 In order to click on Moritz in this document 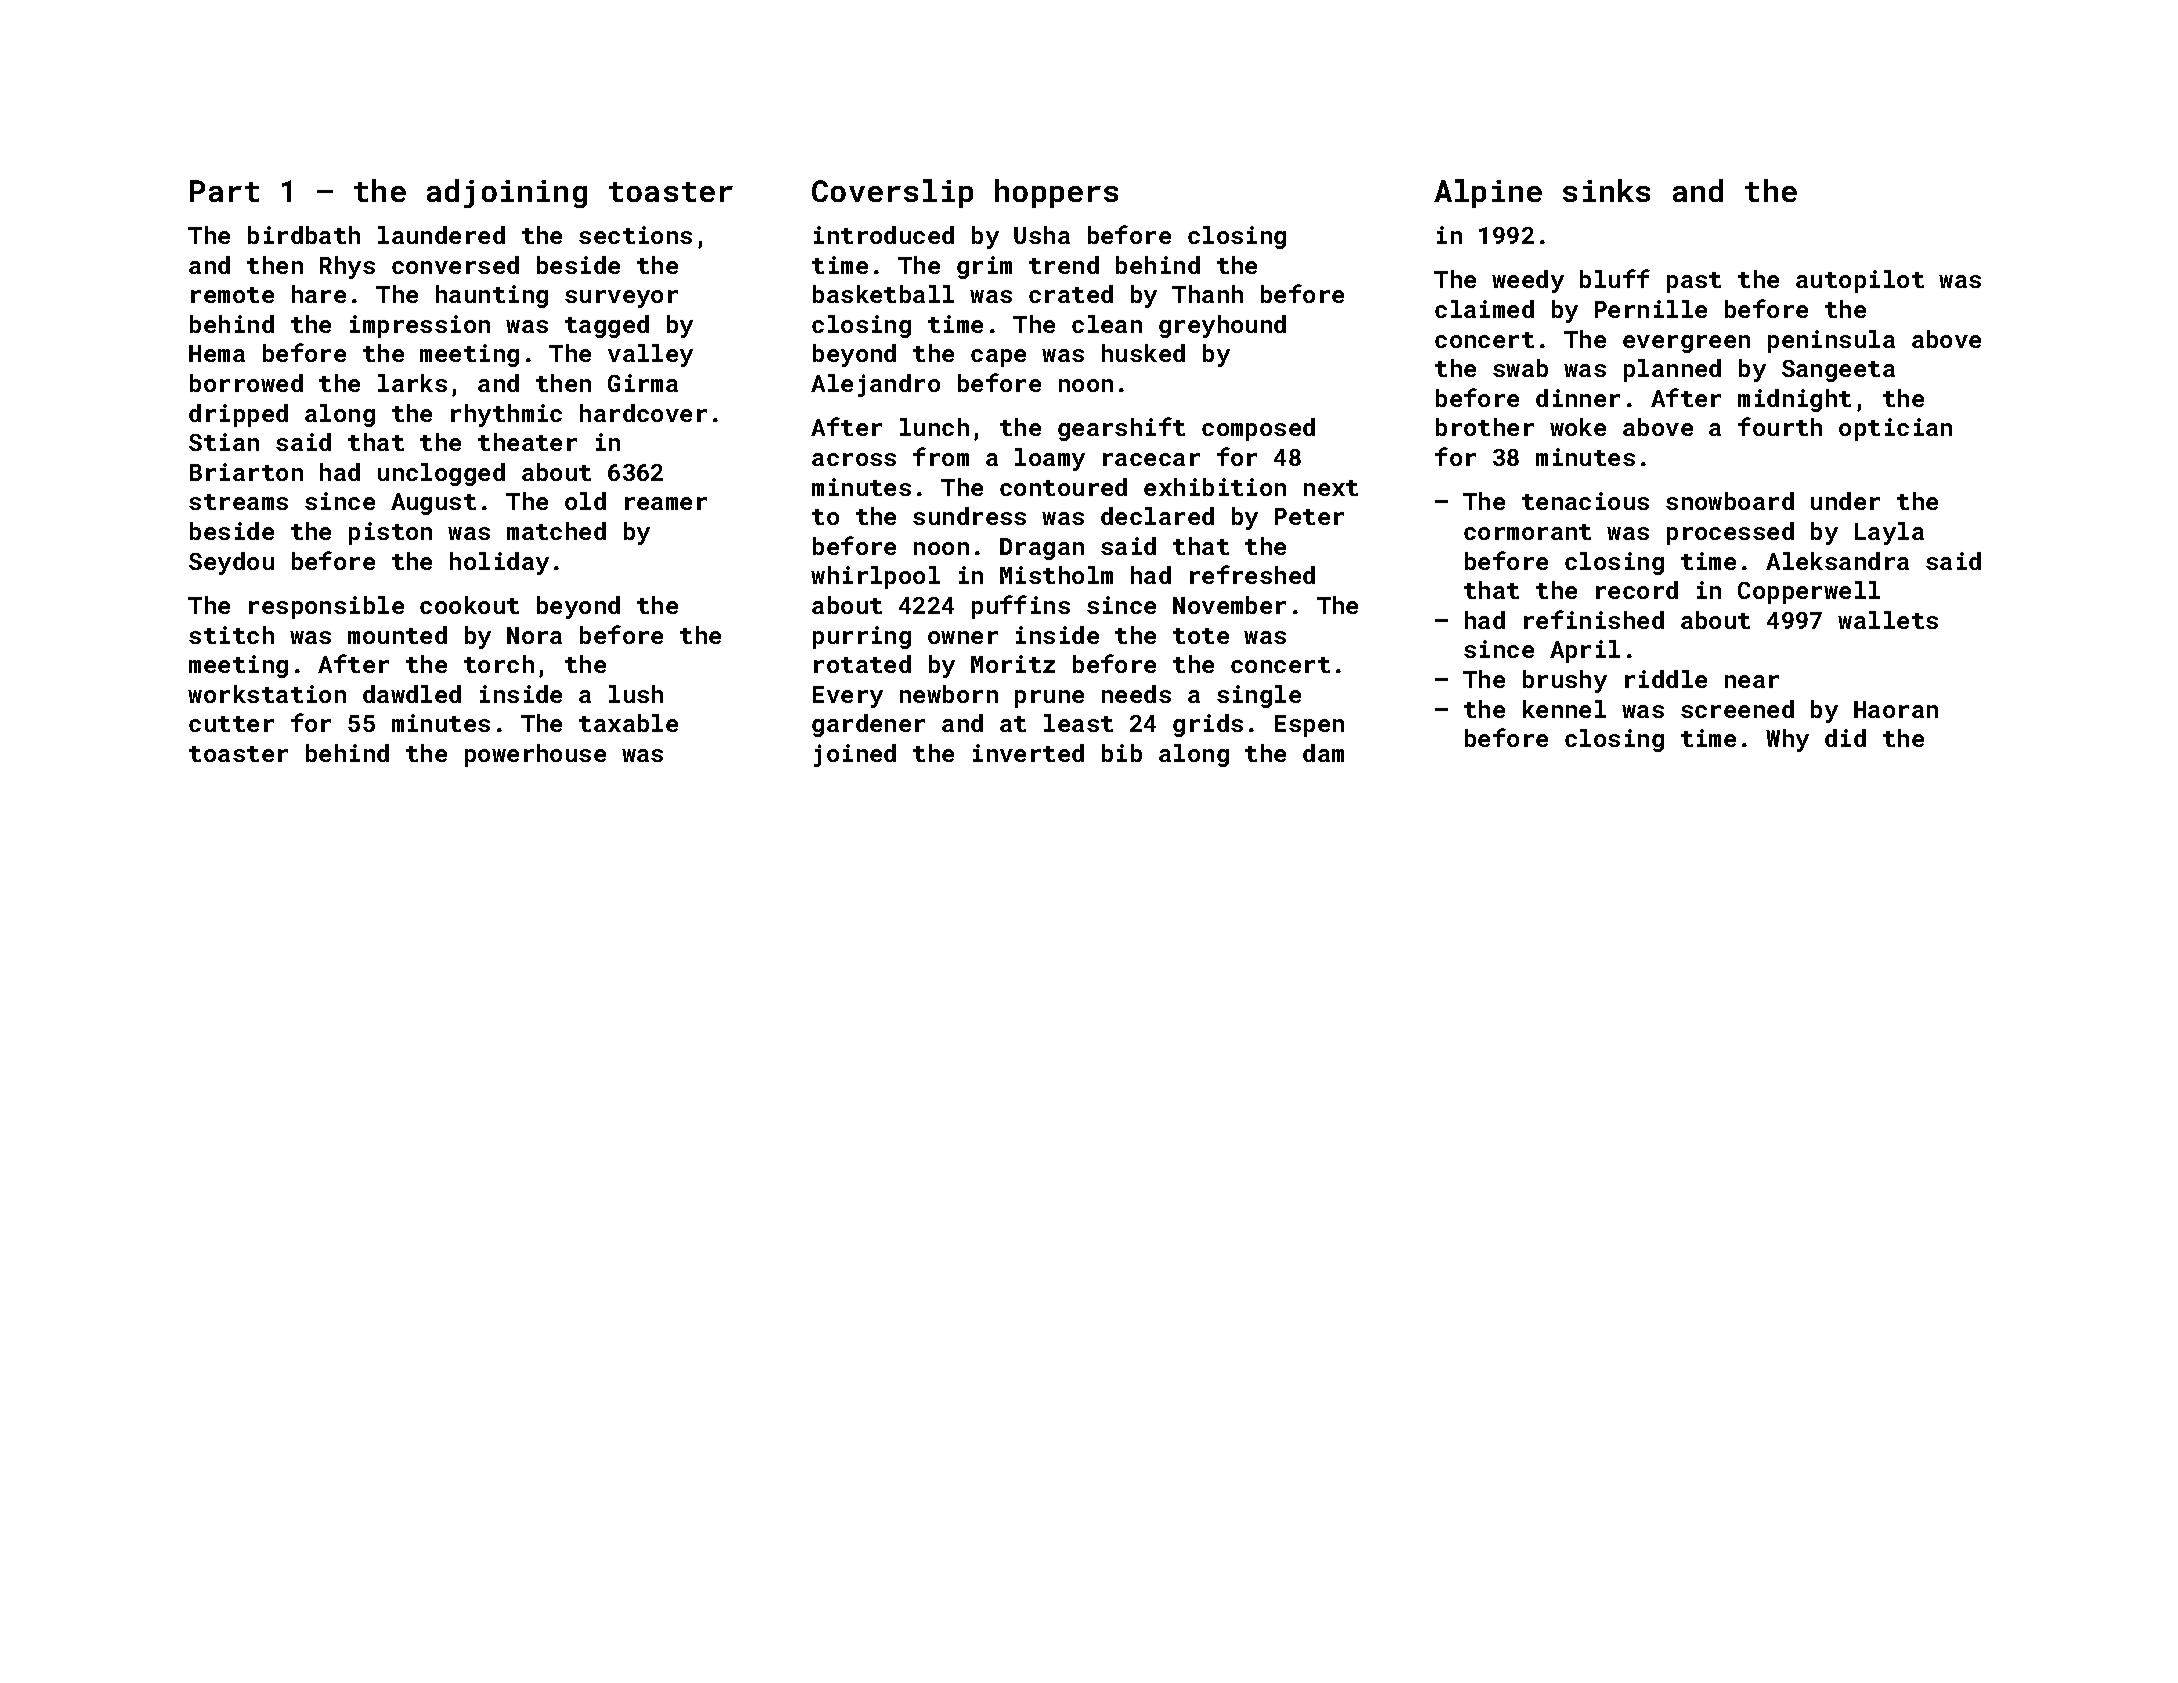, I will do `click(1013, 664)`.
